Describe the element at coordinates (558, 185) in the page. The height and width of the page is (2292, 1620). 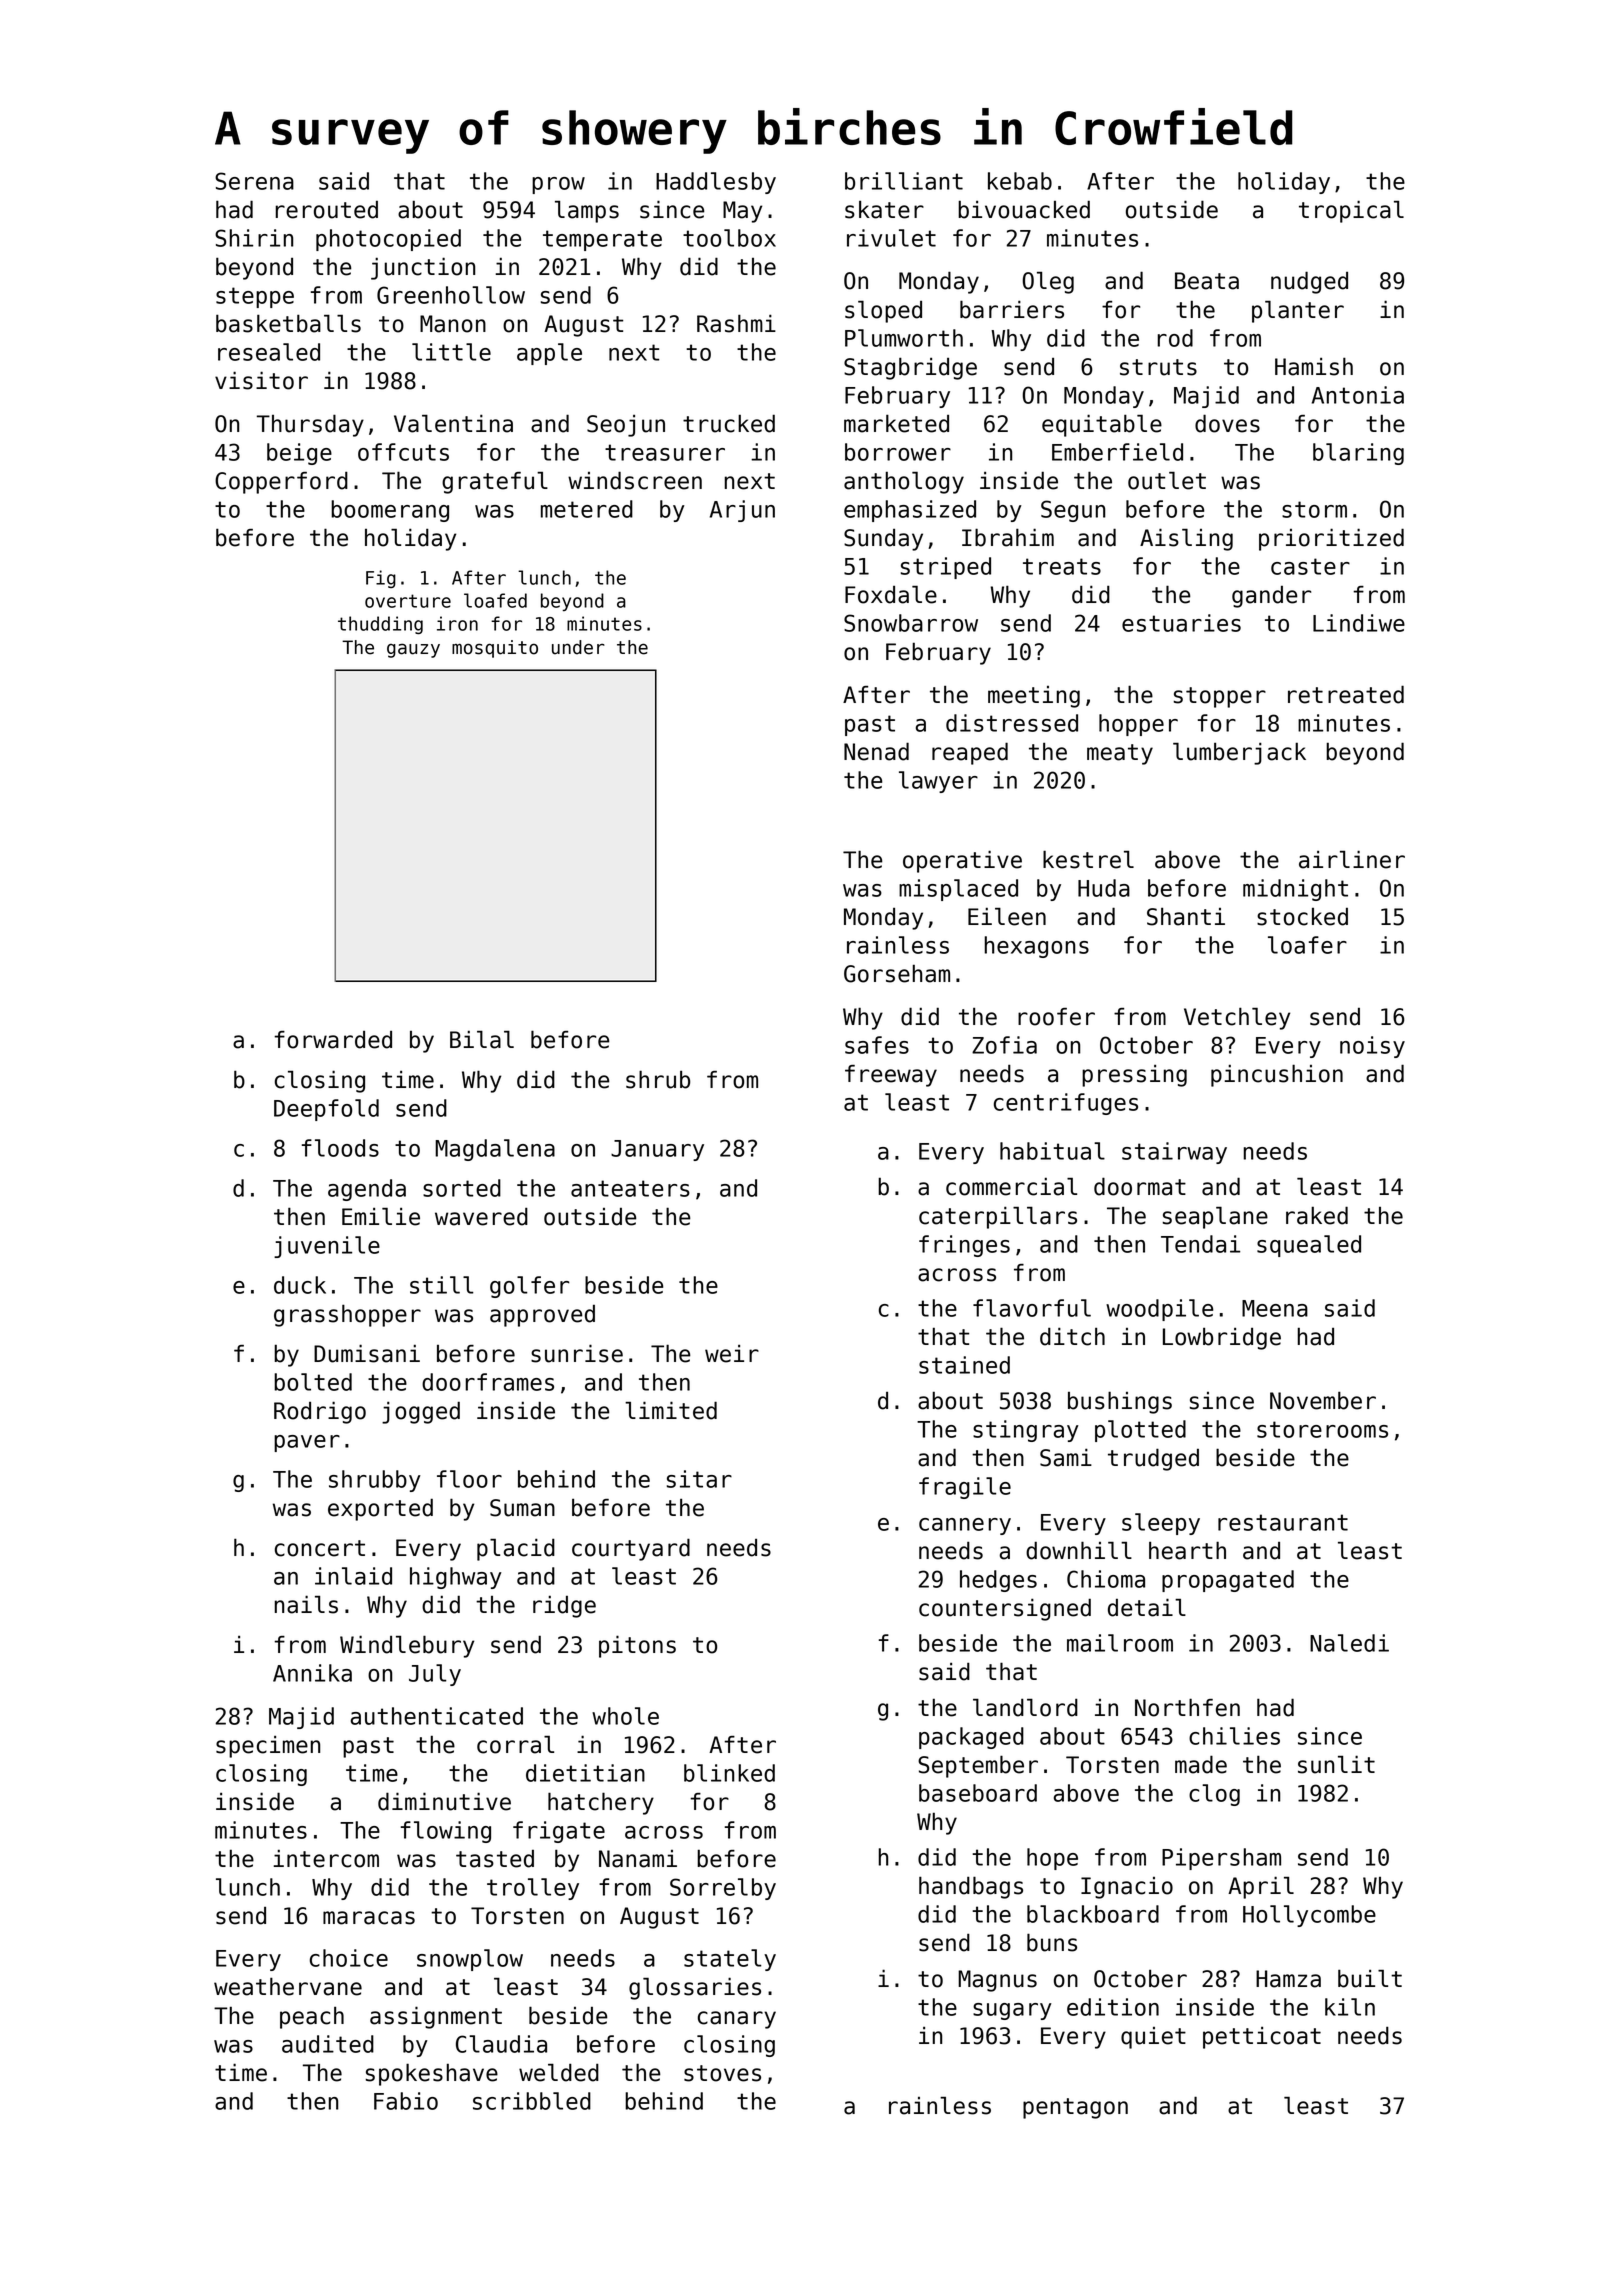
I see `prow` at that location.
